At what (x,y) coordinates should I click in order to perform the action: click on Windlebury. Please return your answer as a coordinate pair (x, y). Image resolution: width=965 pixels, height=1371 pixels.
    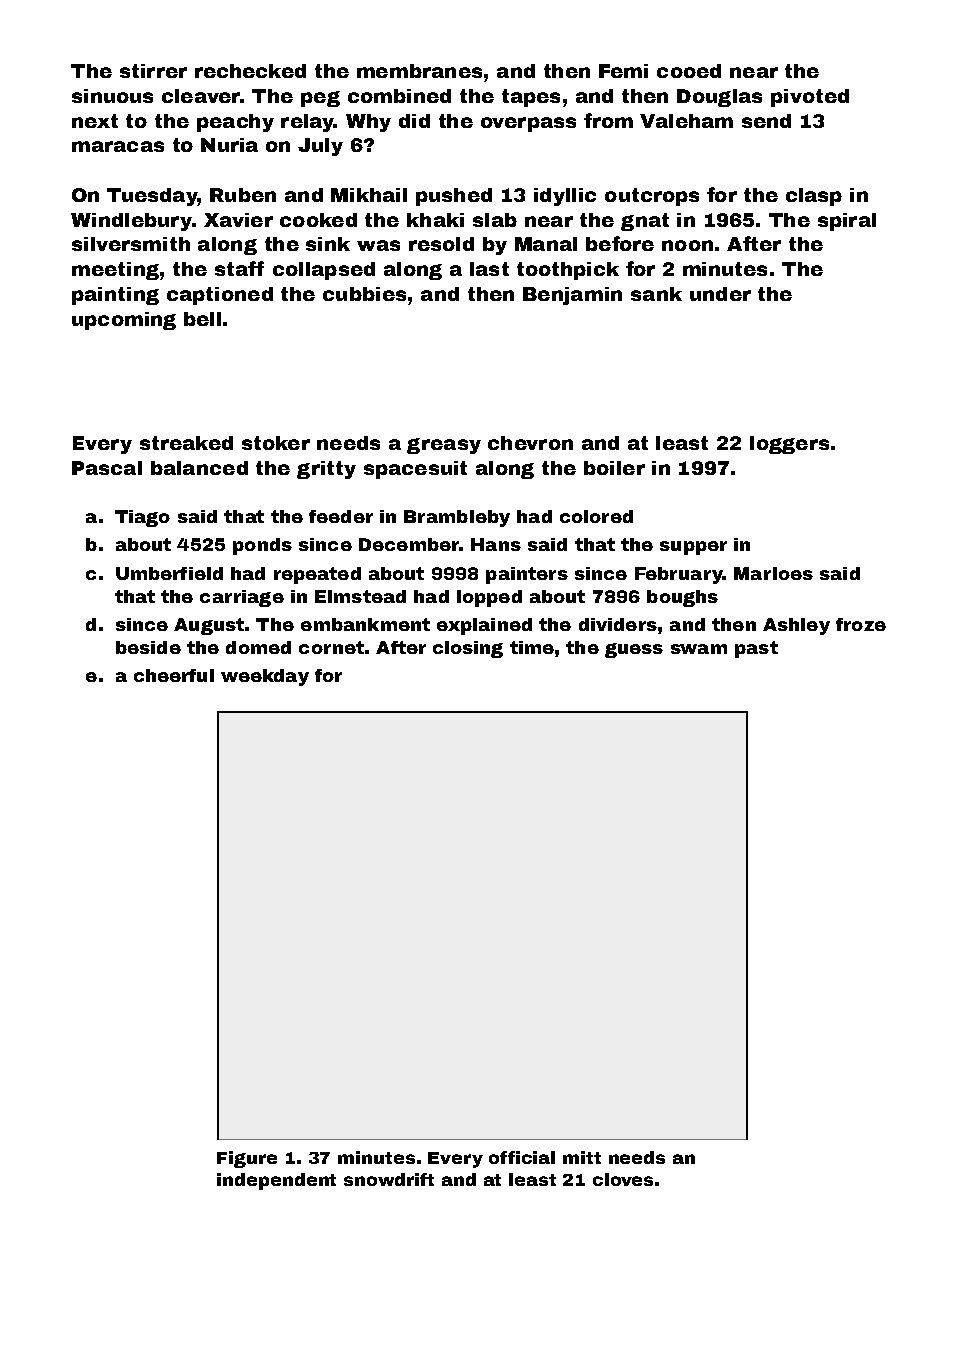
    Looking at the image, I should click on (132, 222).
